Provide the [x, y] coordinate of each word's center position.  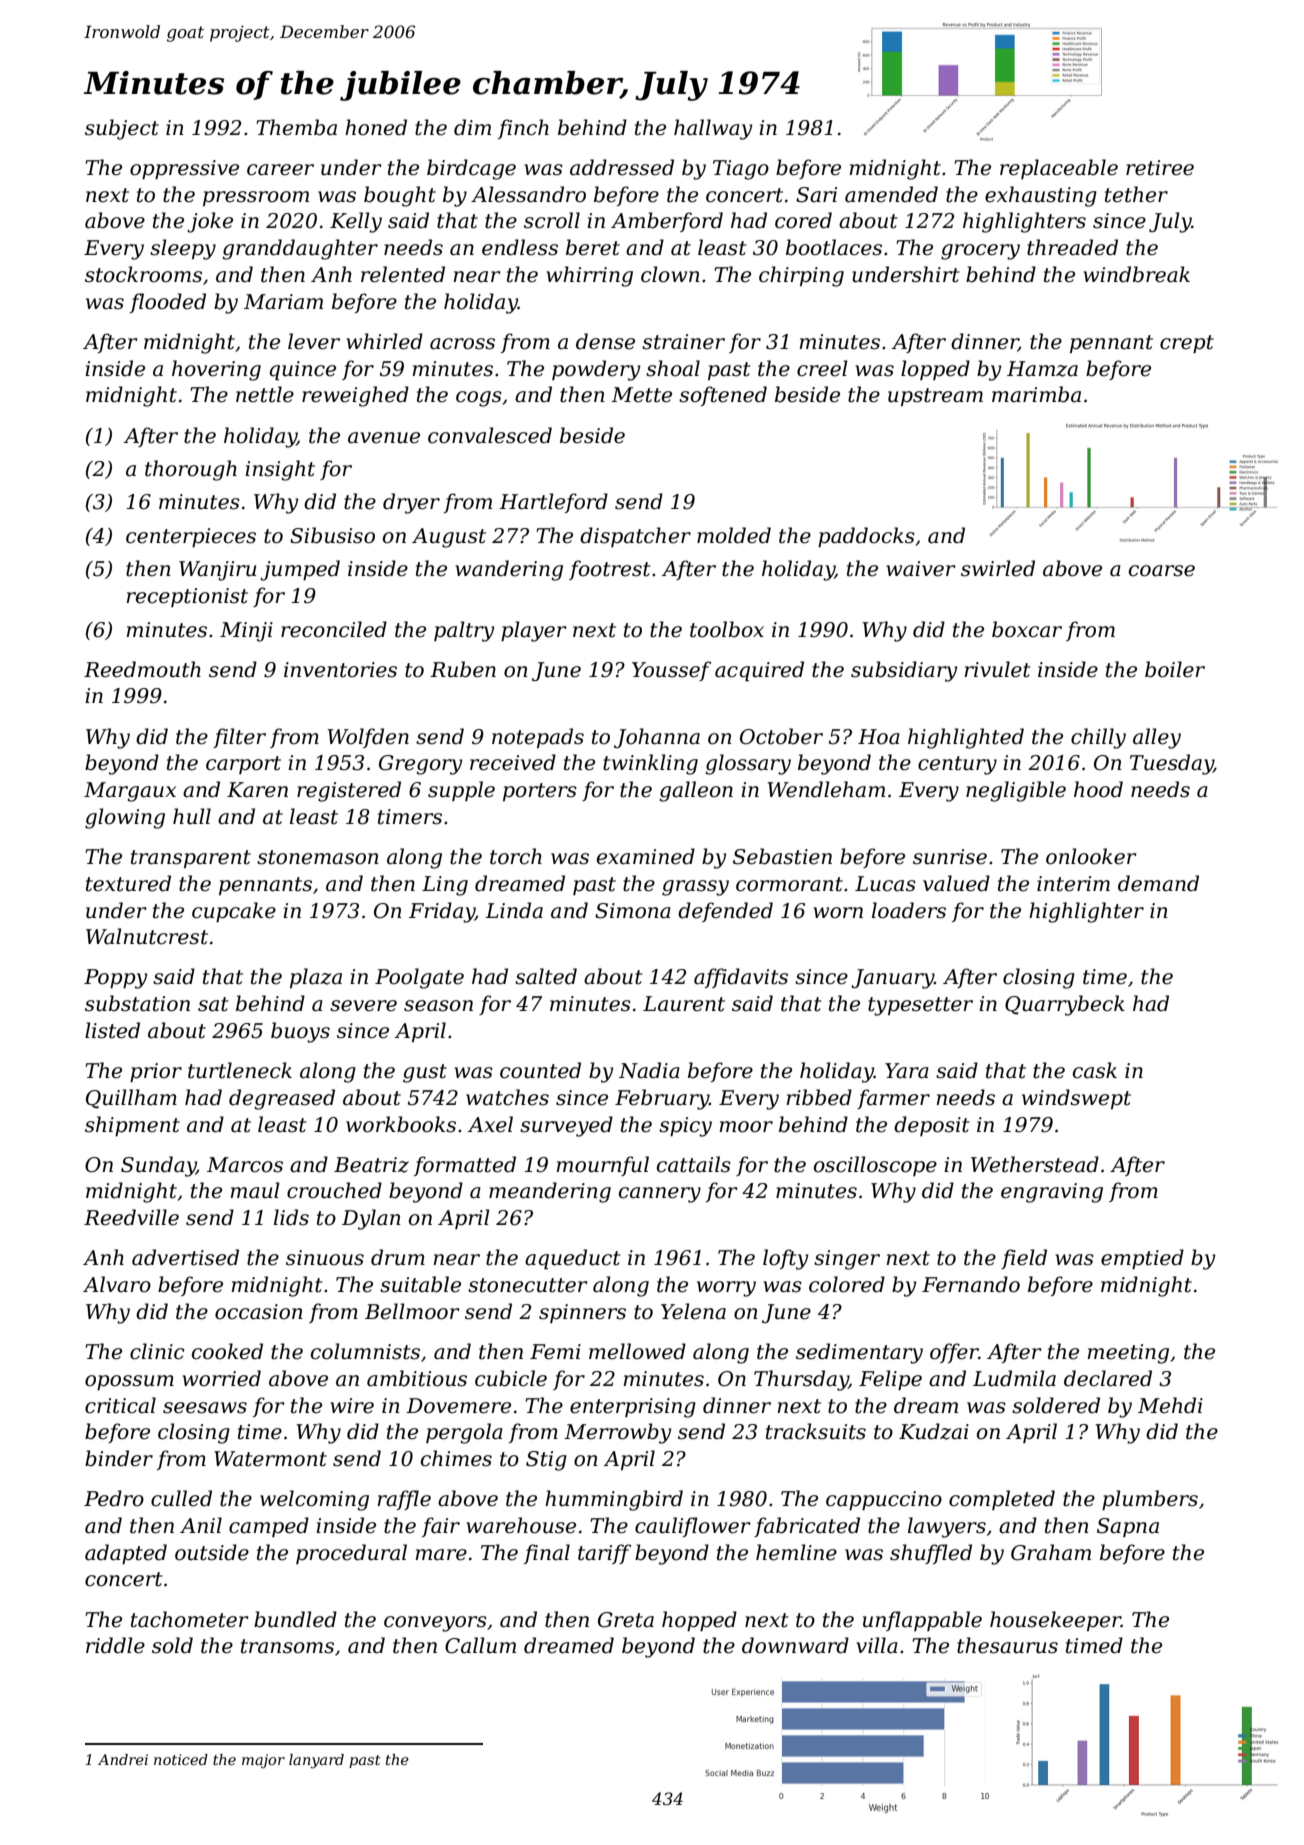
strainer [683, 342]
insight [280, 470]
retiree [1160, 168]
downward [795, 1645]
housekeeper [1055, 1621]
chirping [801, 276]
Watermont [270, 1459]
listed [112, 1030]
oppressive [184, 169]
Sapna [1128, 1527]
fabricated [807, 1527]
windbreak [1136, 274]
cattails [694, 1164]
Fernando [971, 1284]
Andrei [123, 1759]
